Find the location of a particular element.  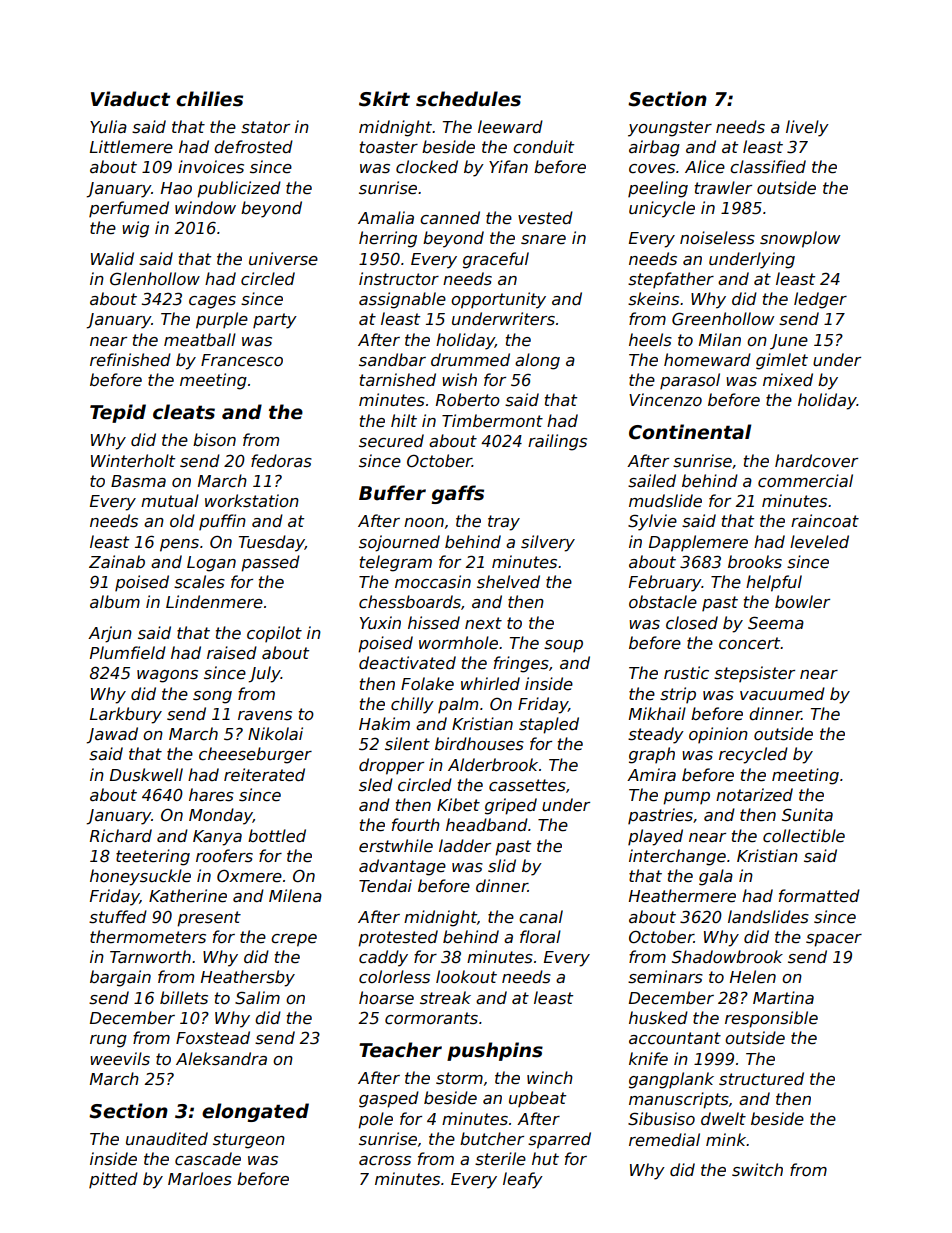

mixed is located at coordinates (788, 380).
